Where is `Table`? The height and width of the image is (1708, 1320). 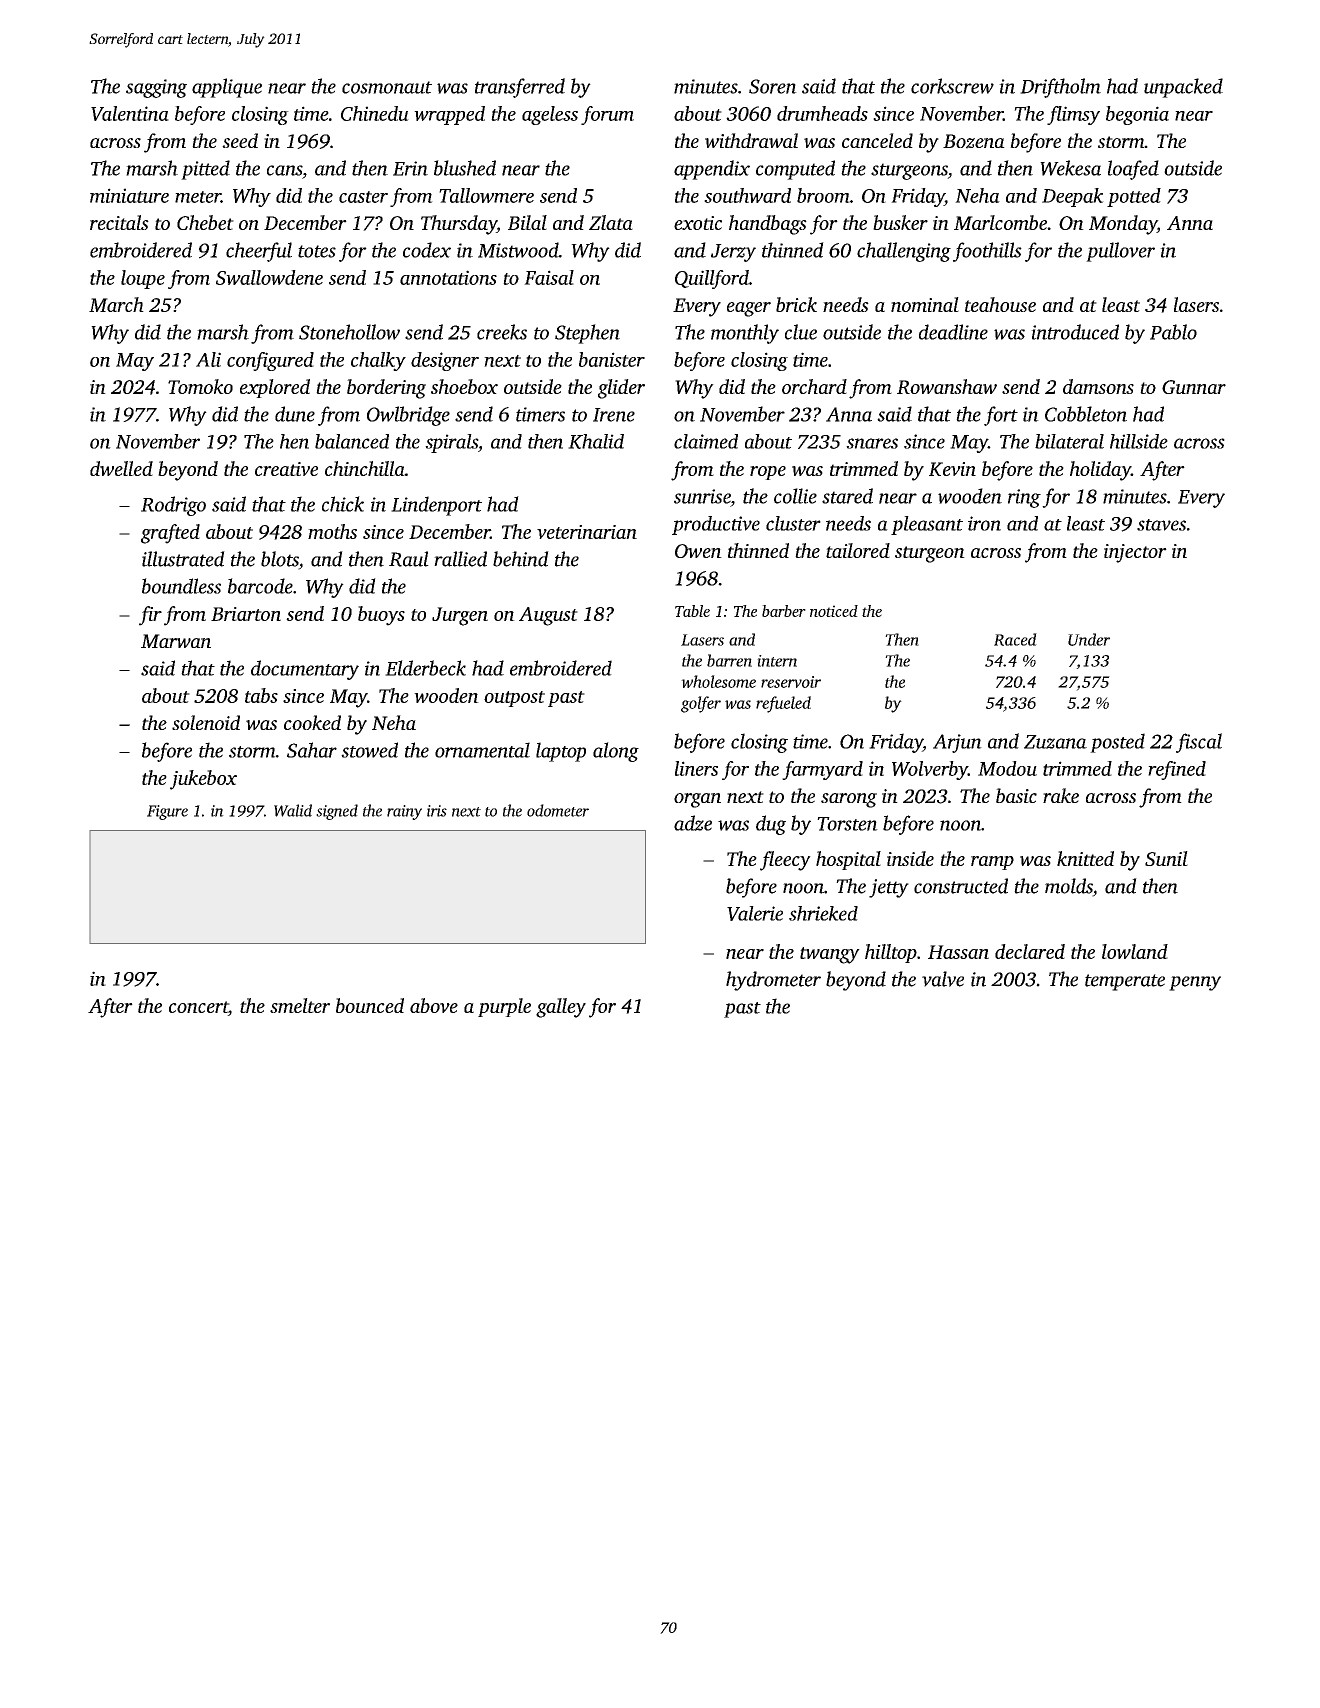
Table is located at coordinates (692, 611).
